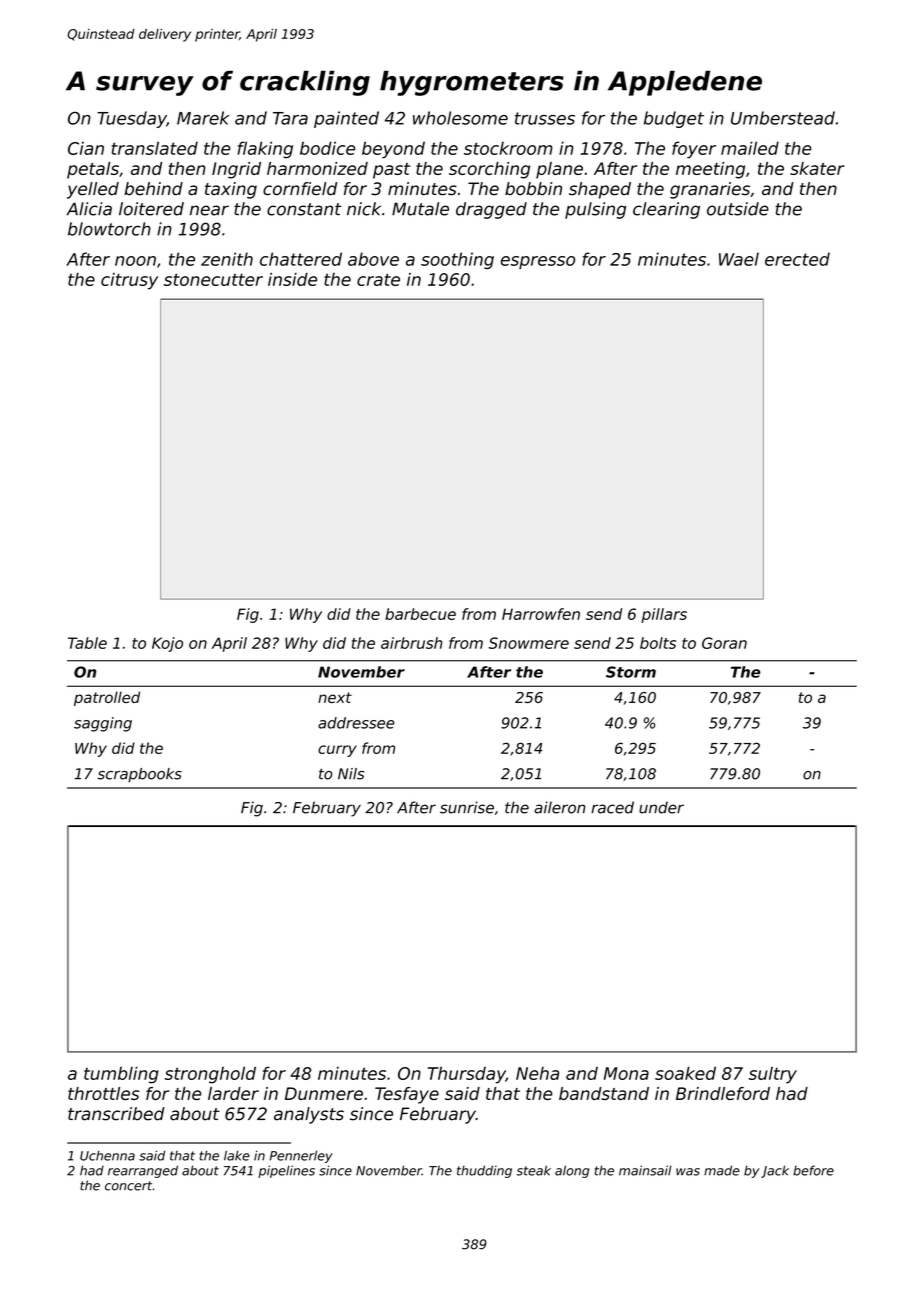  What do you see at coordinates (724, 643) in the document?
I see `Goran` at bounding box center [724, 643].
